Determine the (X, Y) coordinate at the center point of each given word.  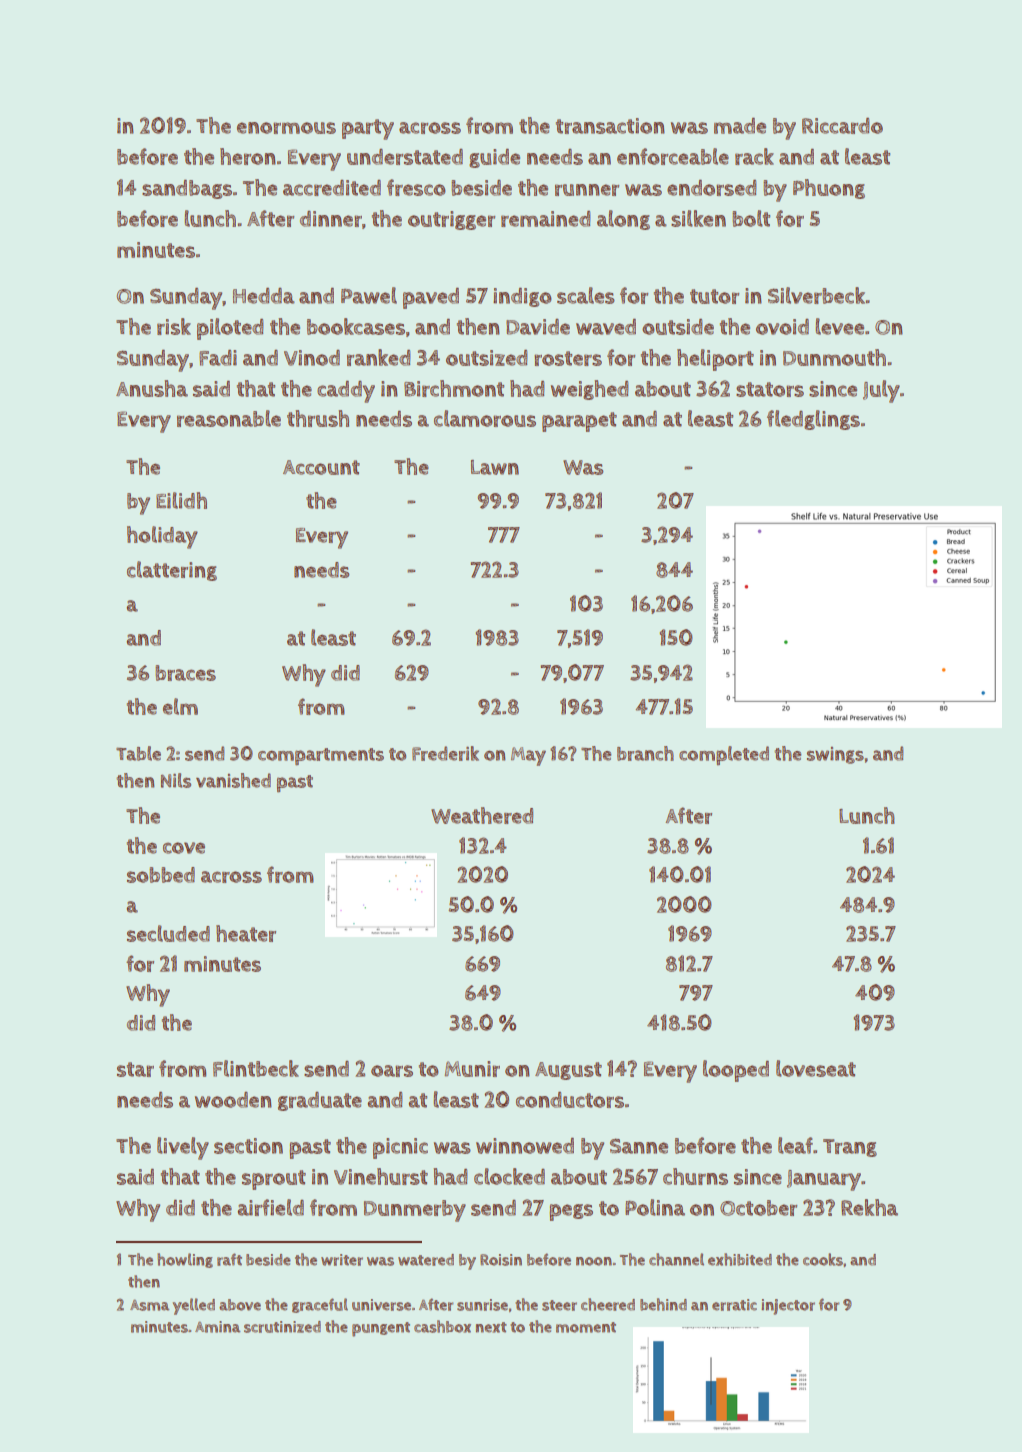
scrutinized (282, 1327)
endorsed (711, 188)
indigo (522, 297)
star (135, 1069)
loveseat (816, 1068)
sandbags (187, 189)
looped (736, 1071)
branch (645, 753)
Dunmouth (834, 357)
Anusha (152, 388)
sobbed (161, 875)
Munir (472, 1069)
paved (431, 298)
